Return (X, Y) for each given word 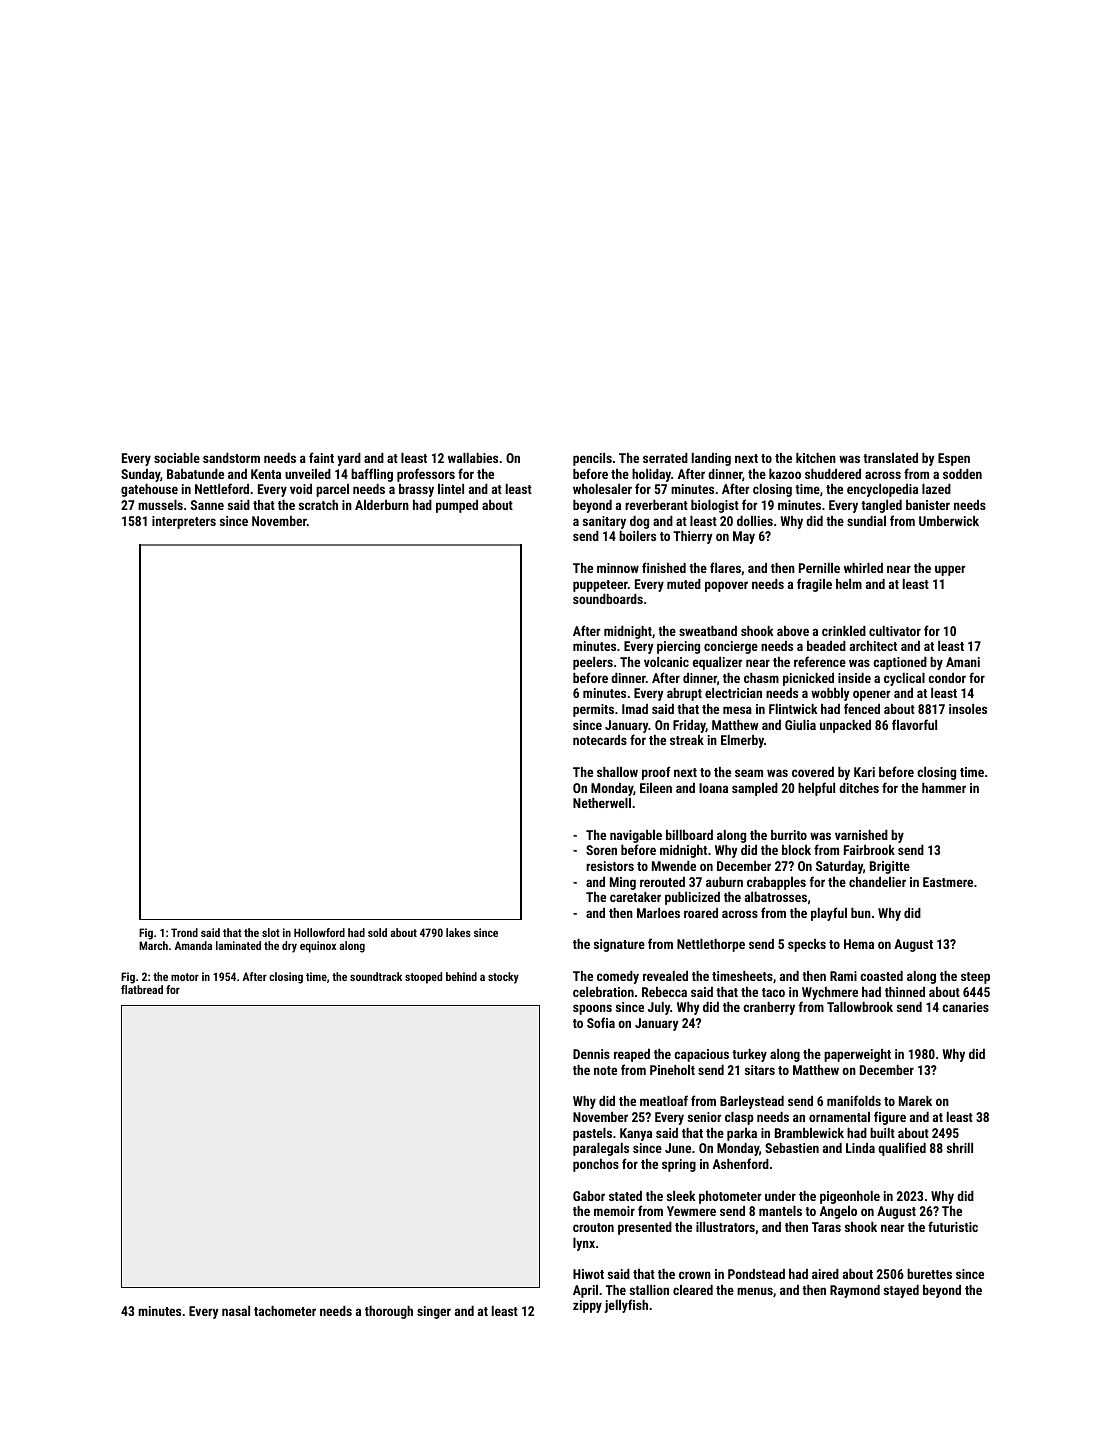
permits (593, 710)
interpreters (184, 522)
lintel (451, 489)
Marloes (658, 913)
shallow (617, 772)
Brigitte (890, 867)
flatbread (142, 989)
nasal (236, 1311)
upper (950, 570)
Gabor (589, 1196)
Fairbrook (869, 850)
